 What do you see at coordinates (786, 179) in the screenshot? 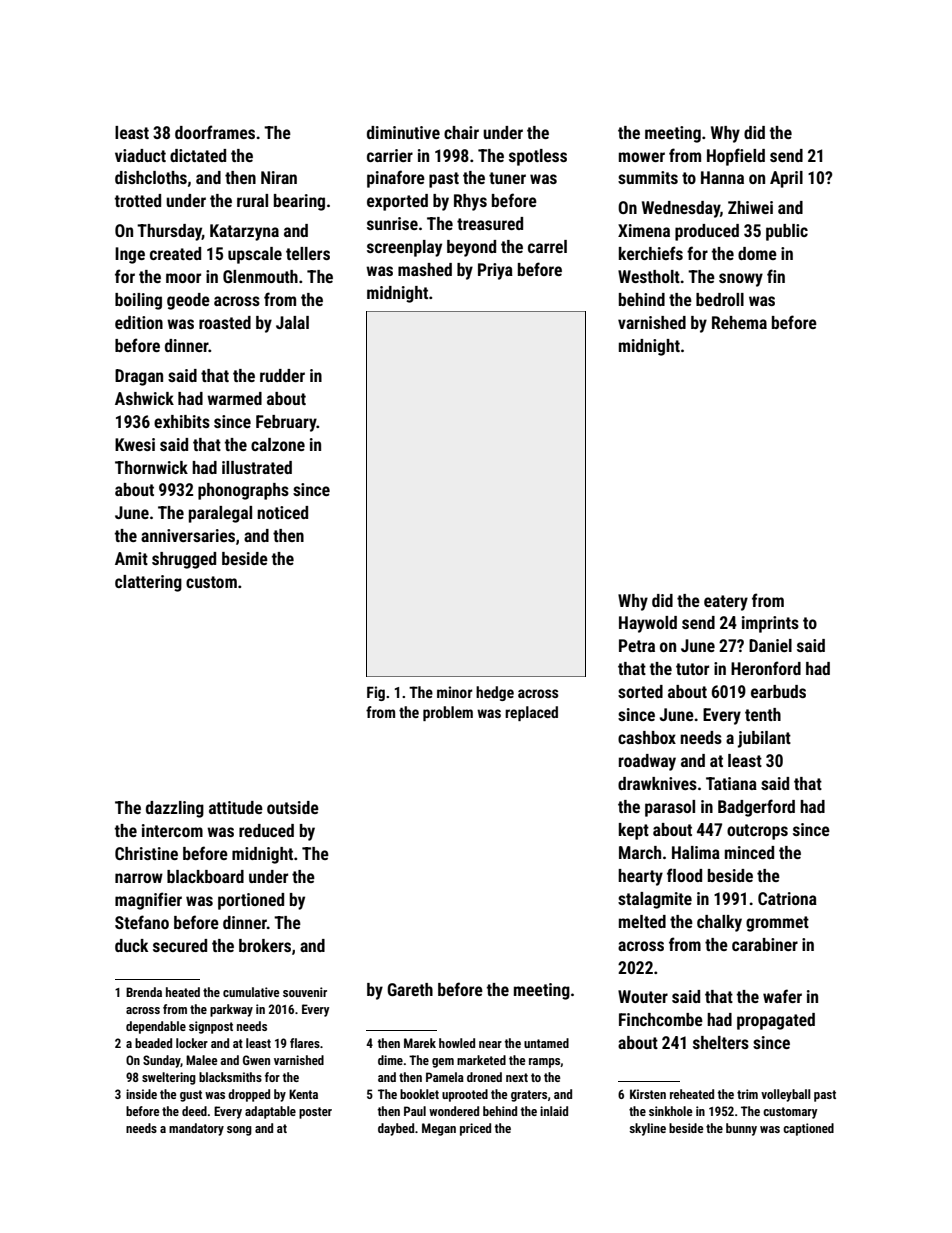
I see `April` at bounding box center [786, 179].
